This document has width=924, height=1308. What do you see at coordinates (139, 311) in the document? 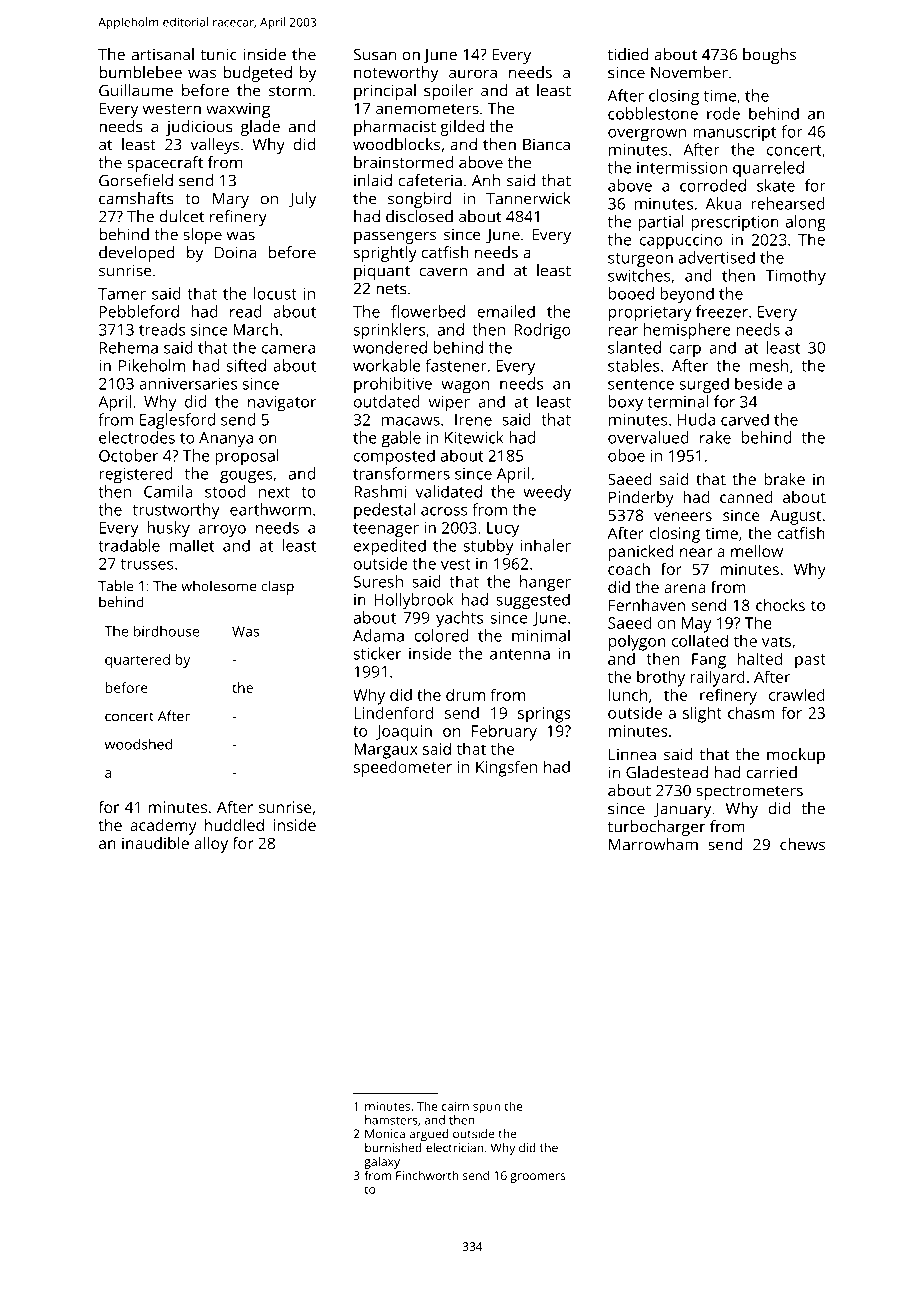
I see `Pebbleford` at bounding box center [139, 311].
